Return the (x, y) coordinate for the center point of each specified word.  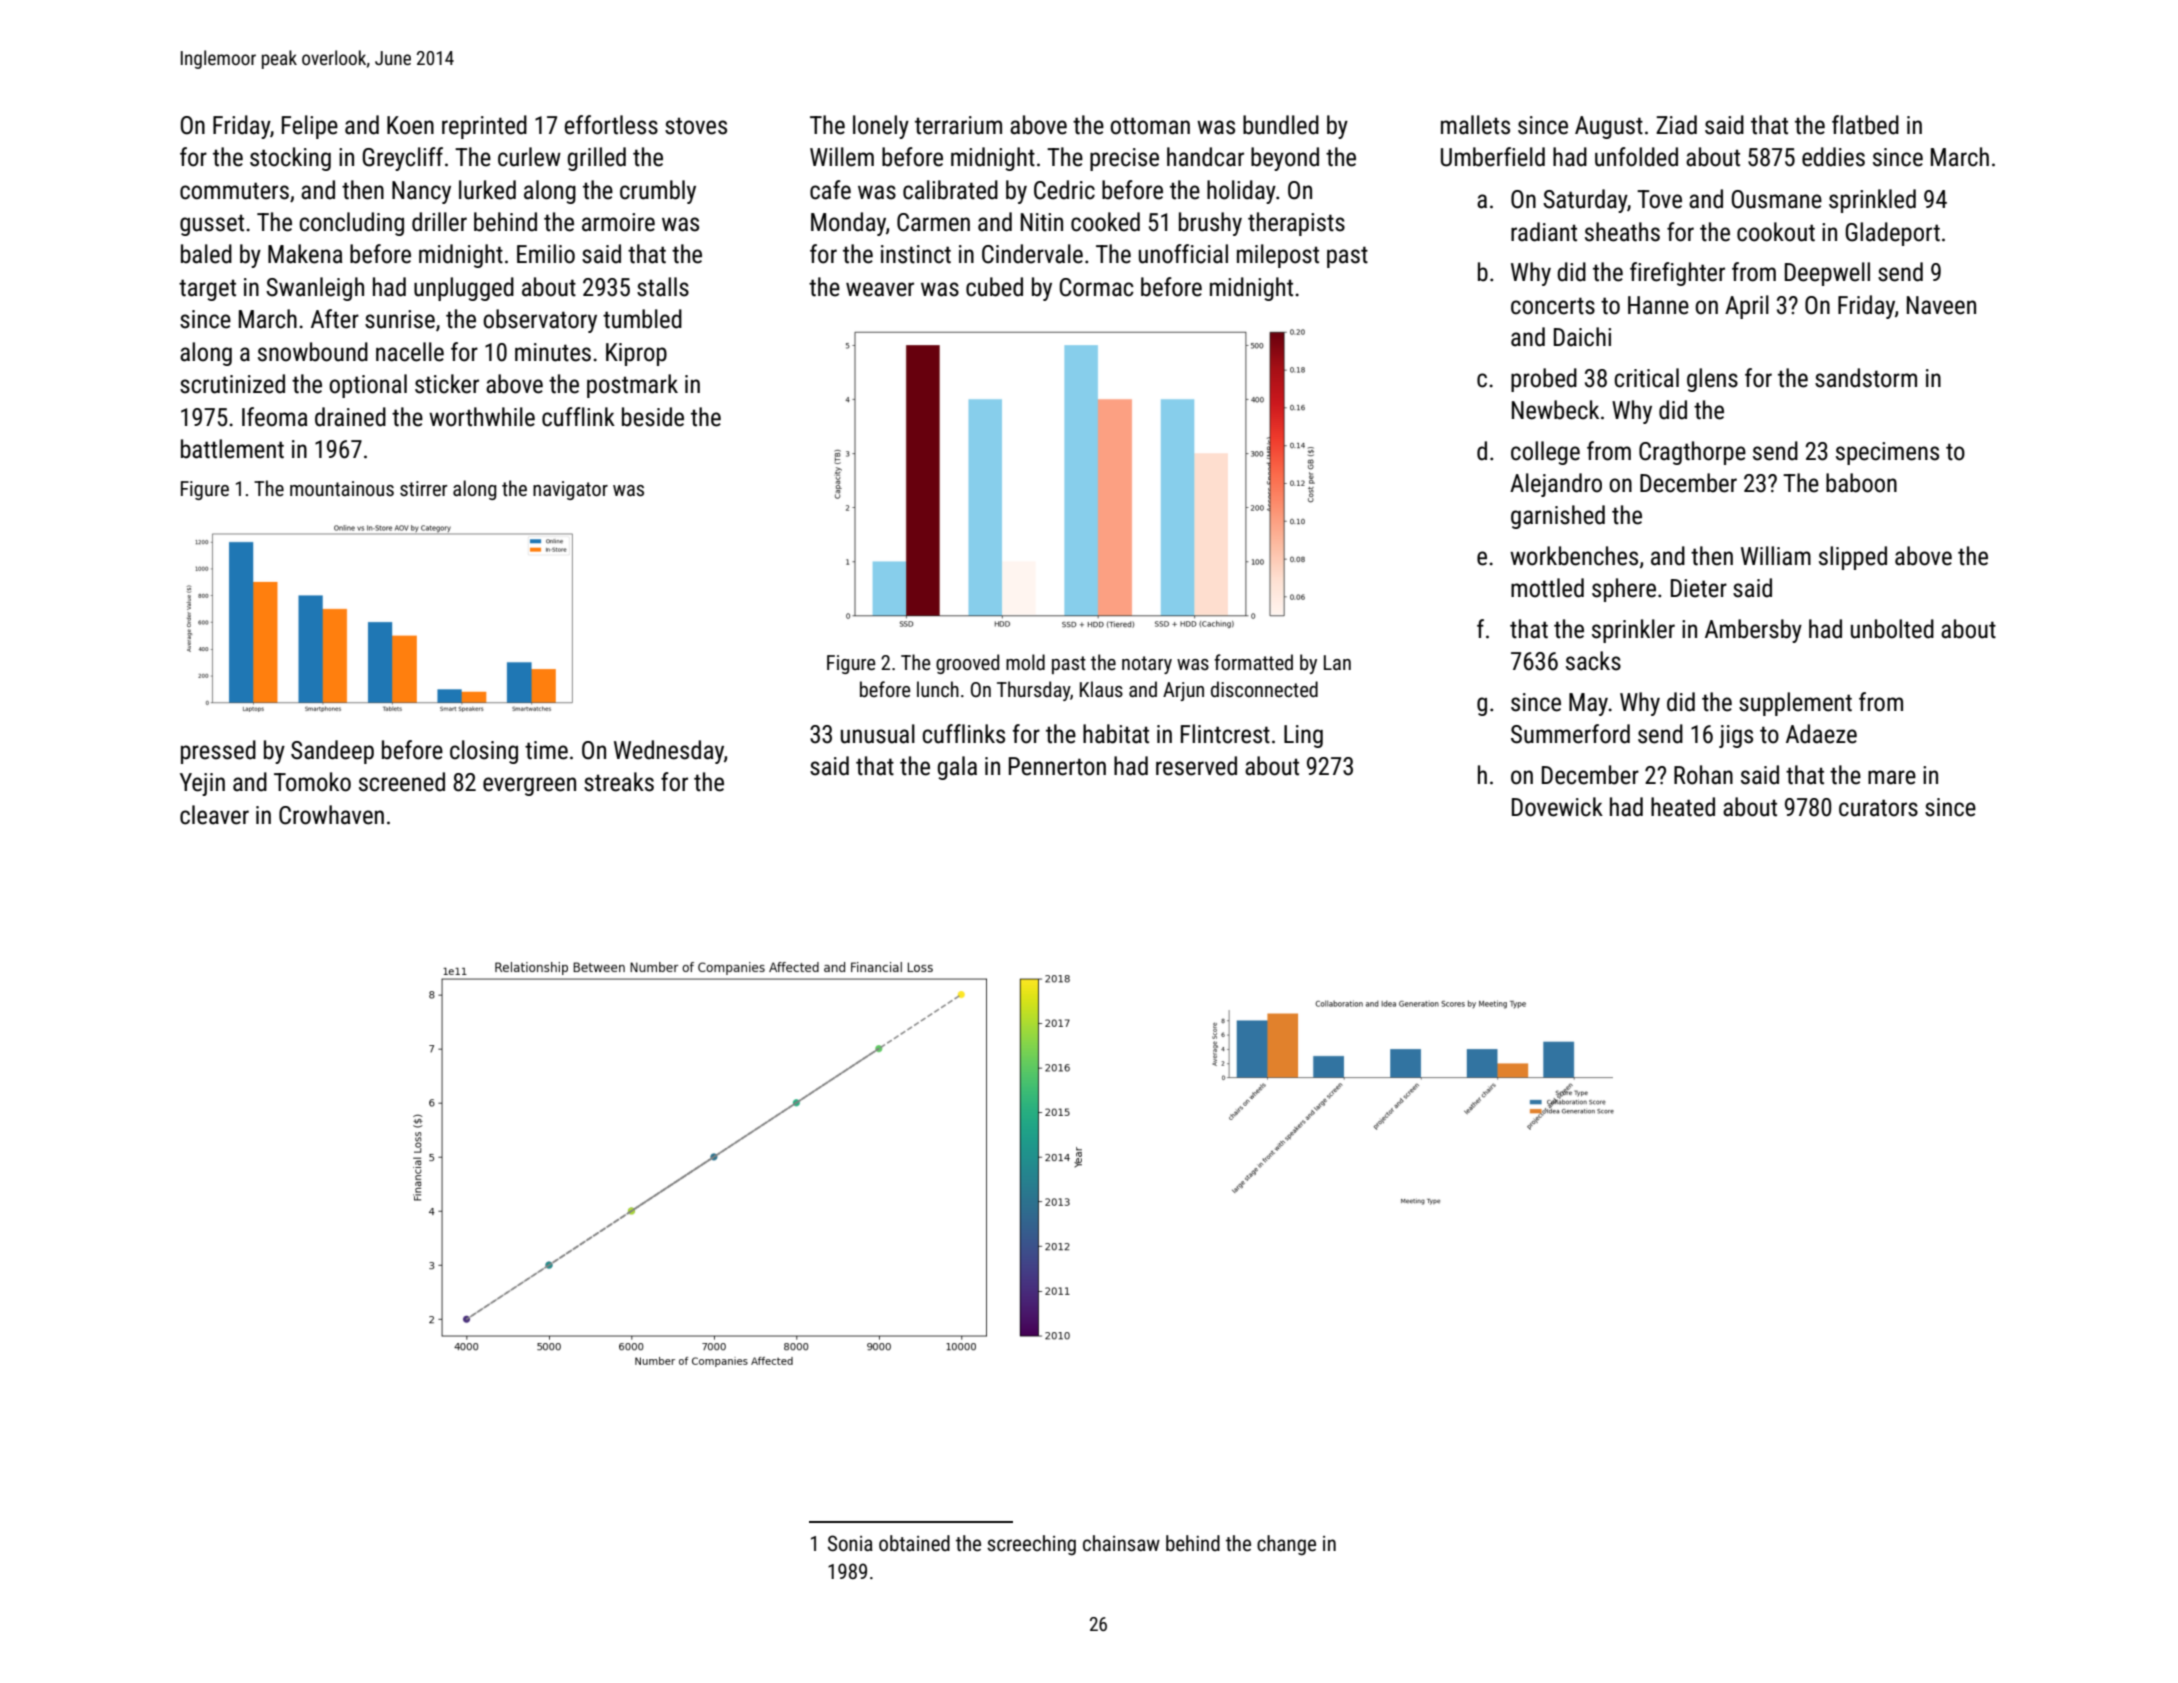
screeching (1031, 1545)
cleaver (214, 815)
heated (1683, 807)
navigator (570, 490)
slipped (1853, 558)
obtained (914, 1543)
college (1545, 453)
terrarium (958, 125)
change (1286, 1545)
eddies (1833, 157)
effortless (611, 125)
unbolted (1892, 629)
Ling (1303, 736)
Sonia (850, 1543)
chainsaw (1121, 1543)
